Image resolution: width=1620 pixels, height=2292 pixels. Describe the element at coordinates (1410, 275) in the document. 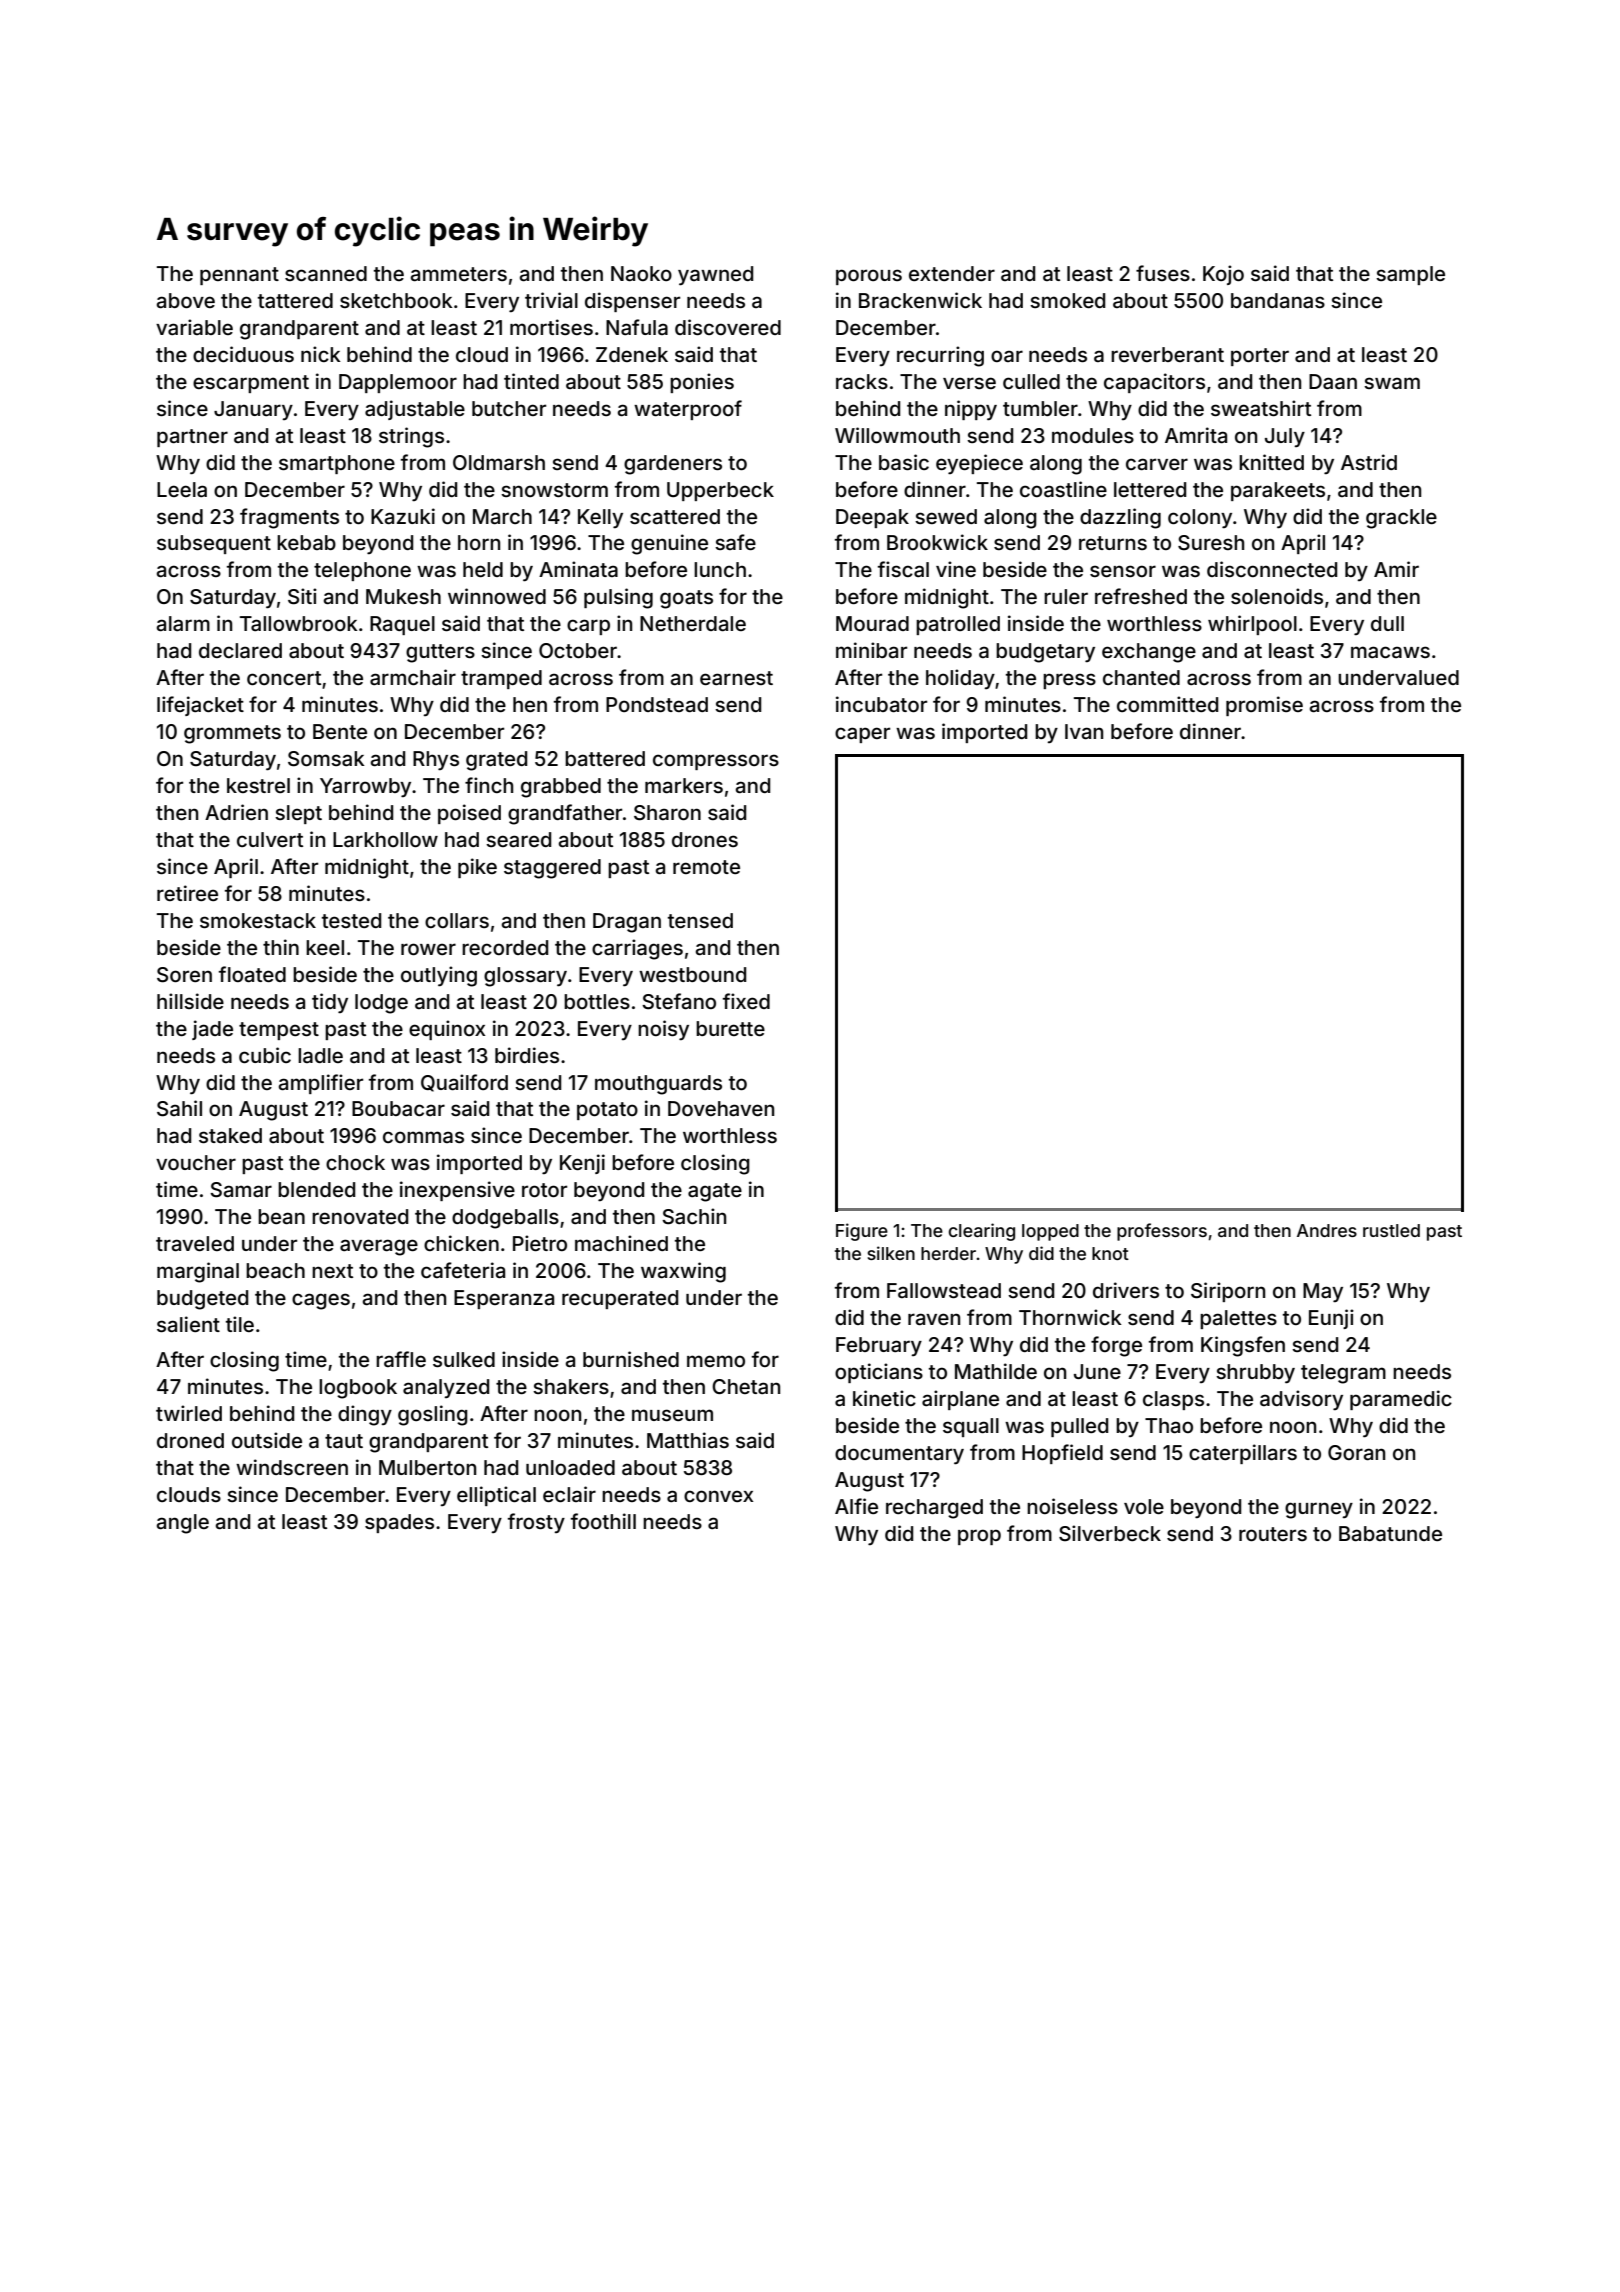

I see `sample` at that location.
